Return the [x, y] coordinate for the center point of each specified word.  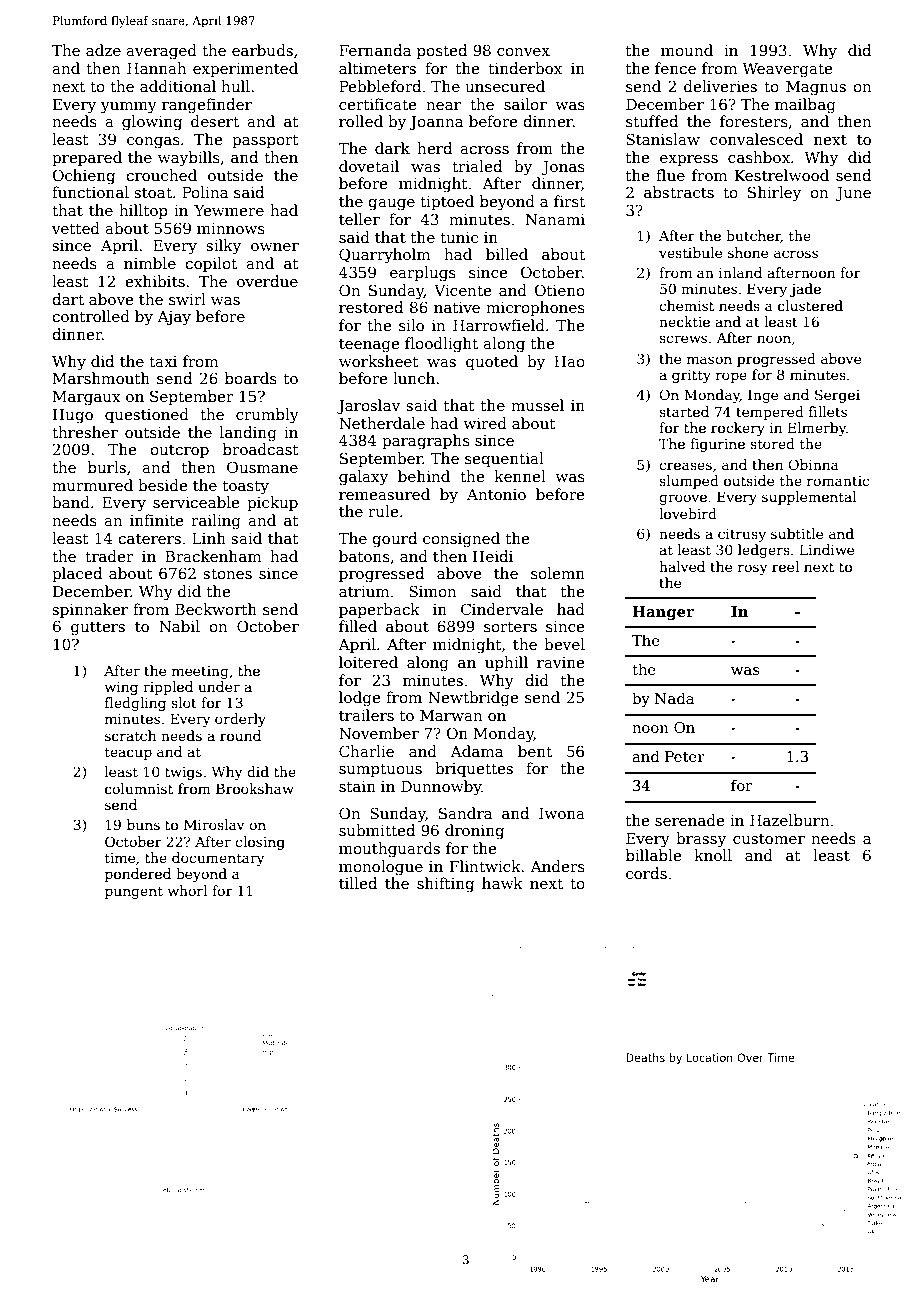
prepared [87, 158]
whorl [187, 890]
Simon [433, 591]
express [689, 160]
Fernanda [375, 50]
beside [162, 485]
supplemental [809, 498]
